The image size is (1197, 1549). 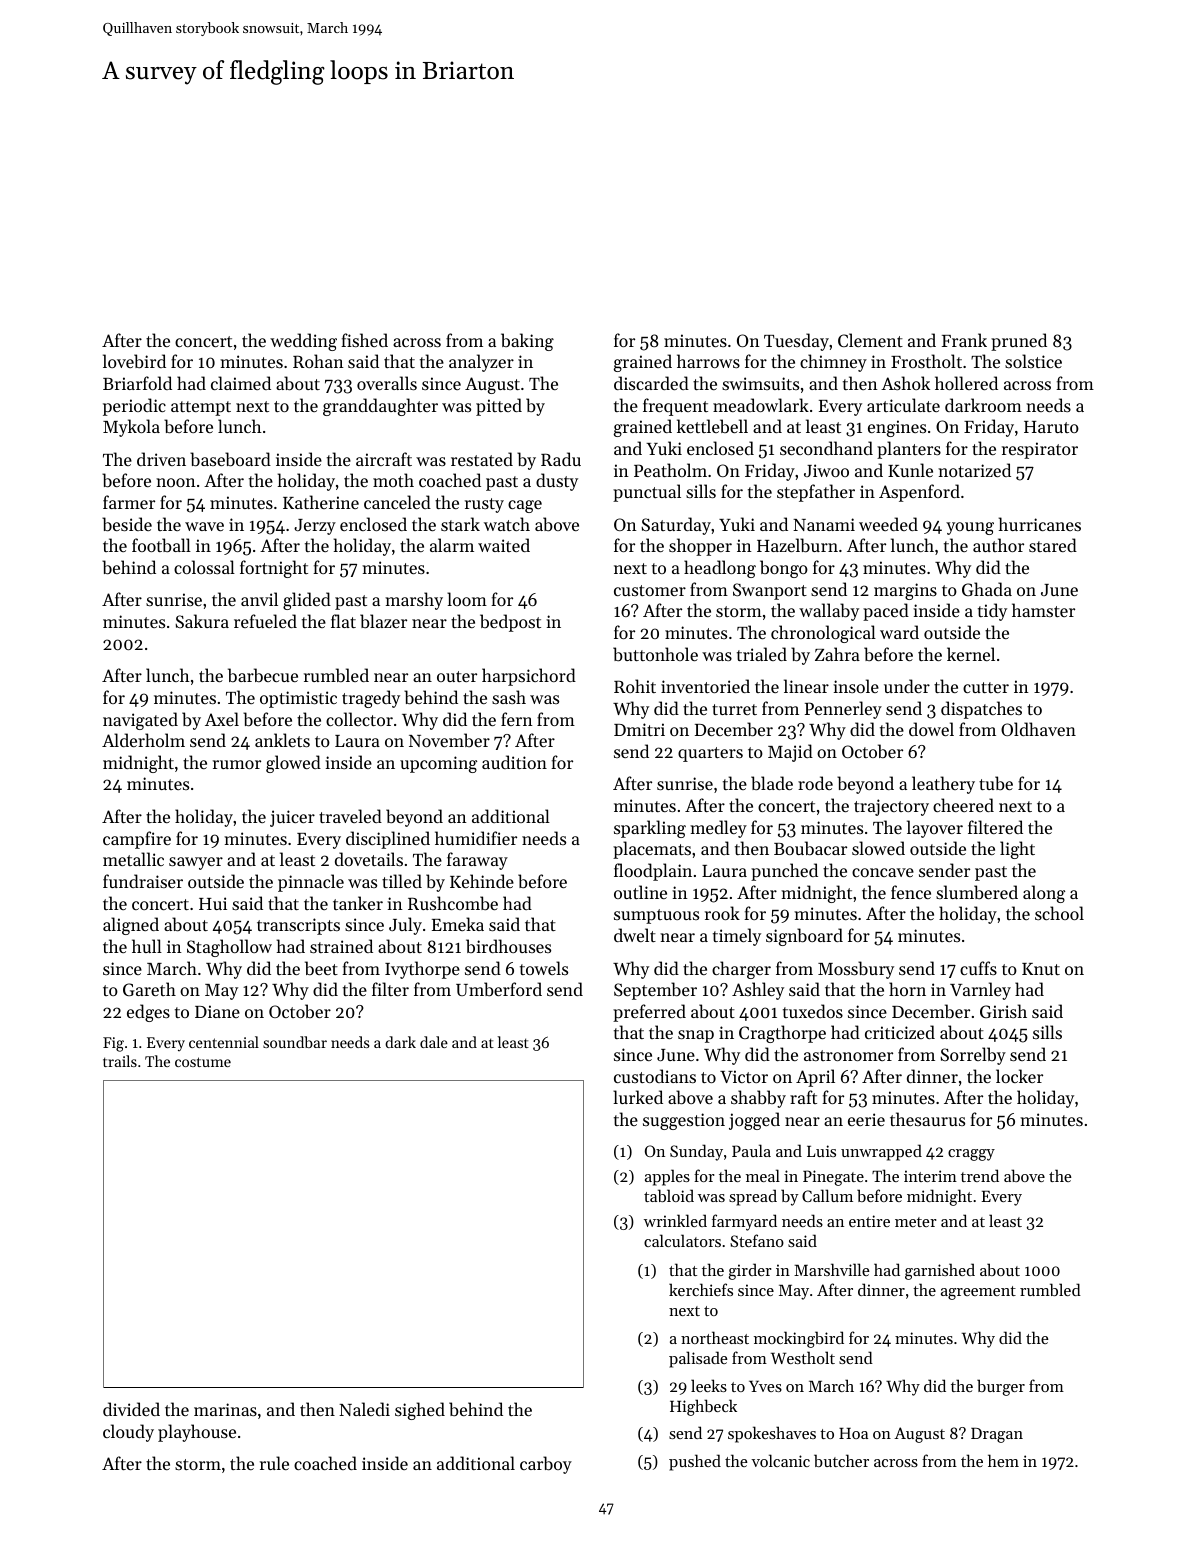 I want to click on meter, so click(x=915, y=1222).
